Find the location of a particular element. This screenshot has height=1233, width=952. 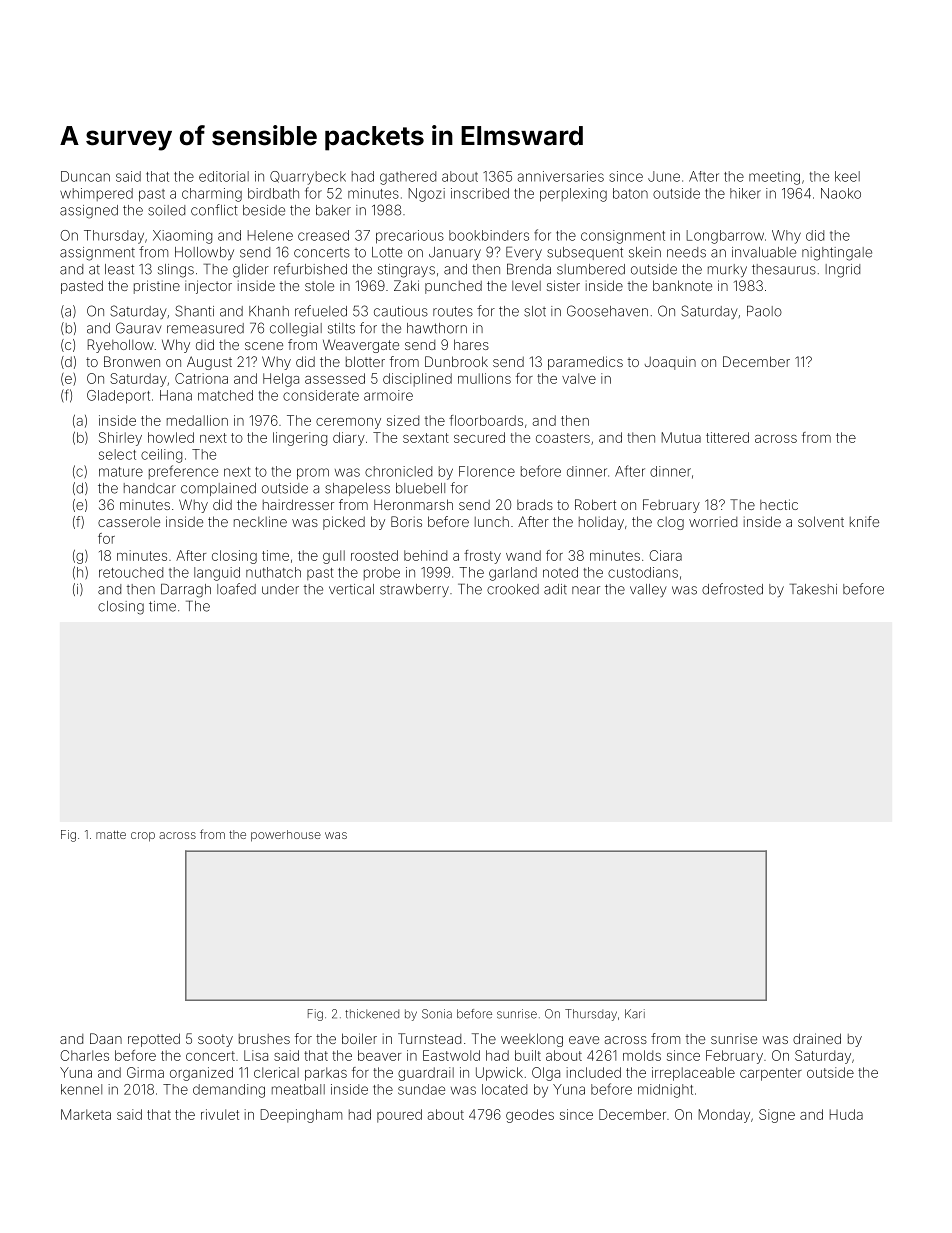

Kari is located at coordinates (635, 1014).
